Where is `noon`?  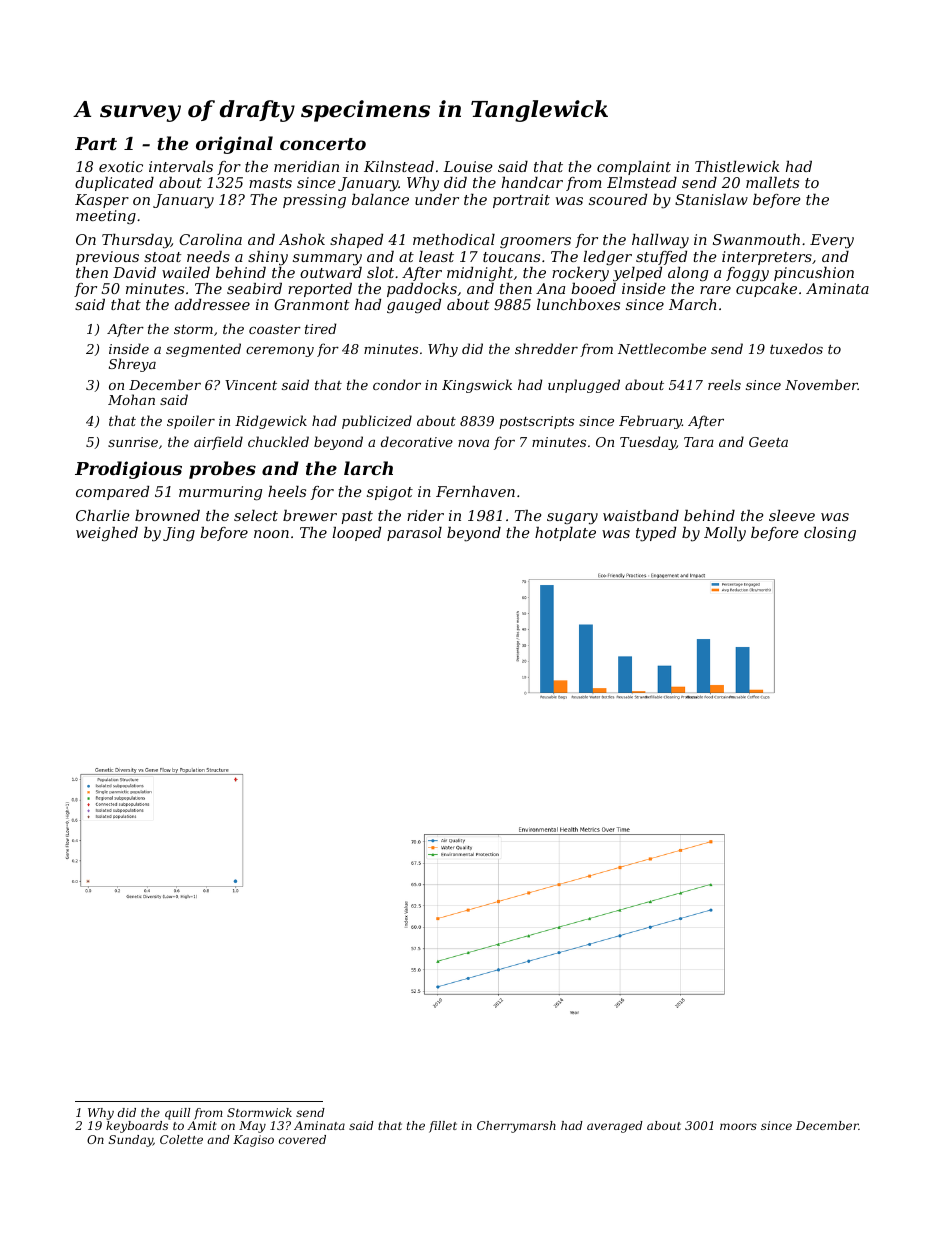 noon is located at coordinates (271, 534).
